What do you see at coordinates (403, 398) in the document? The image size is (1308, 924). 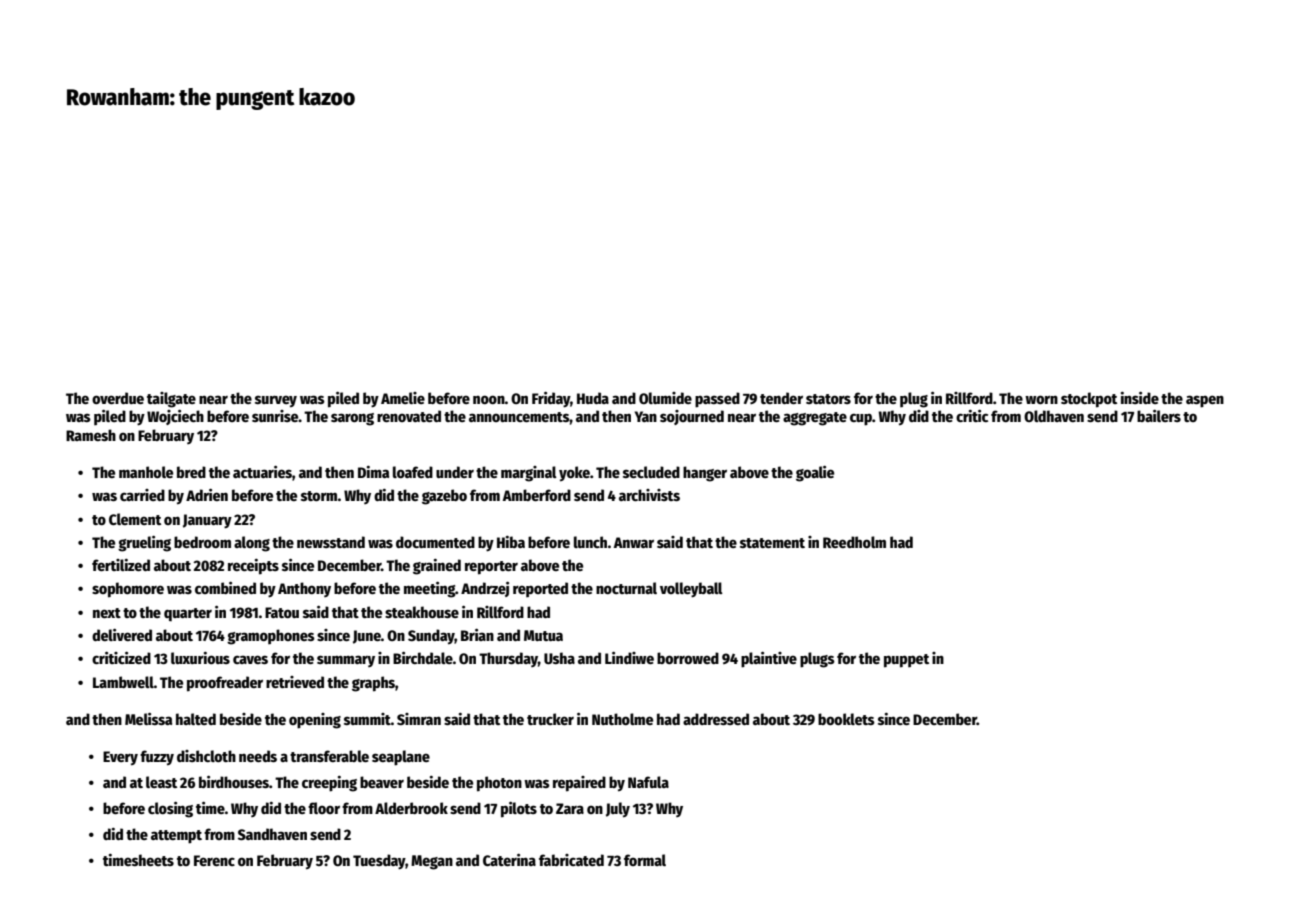 I see `Amelie` at bounding box center [403, 398].
